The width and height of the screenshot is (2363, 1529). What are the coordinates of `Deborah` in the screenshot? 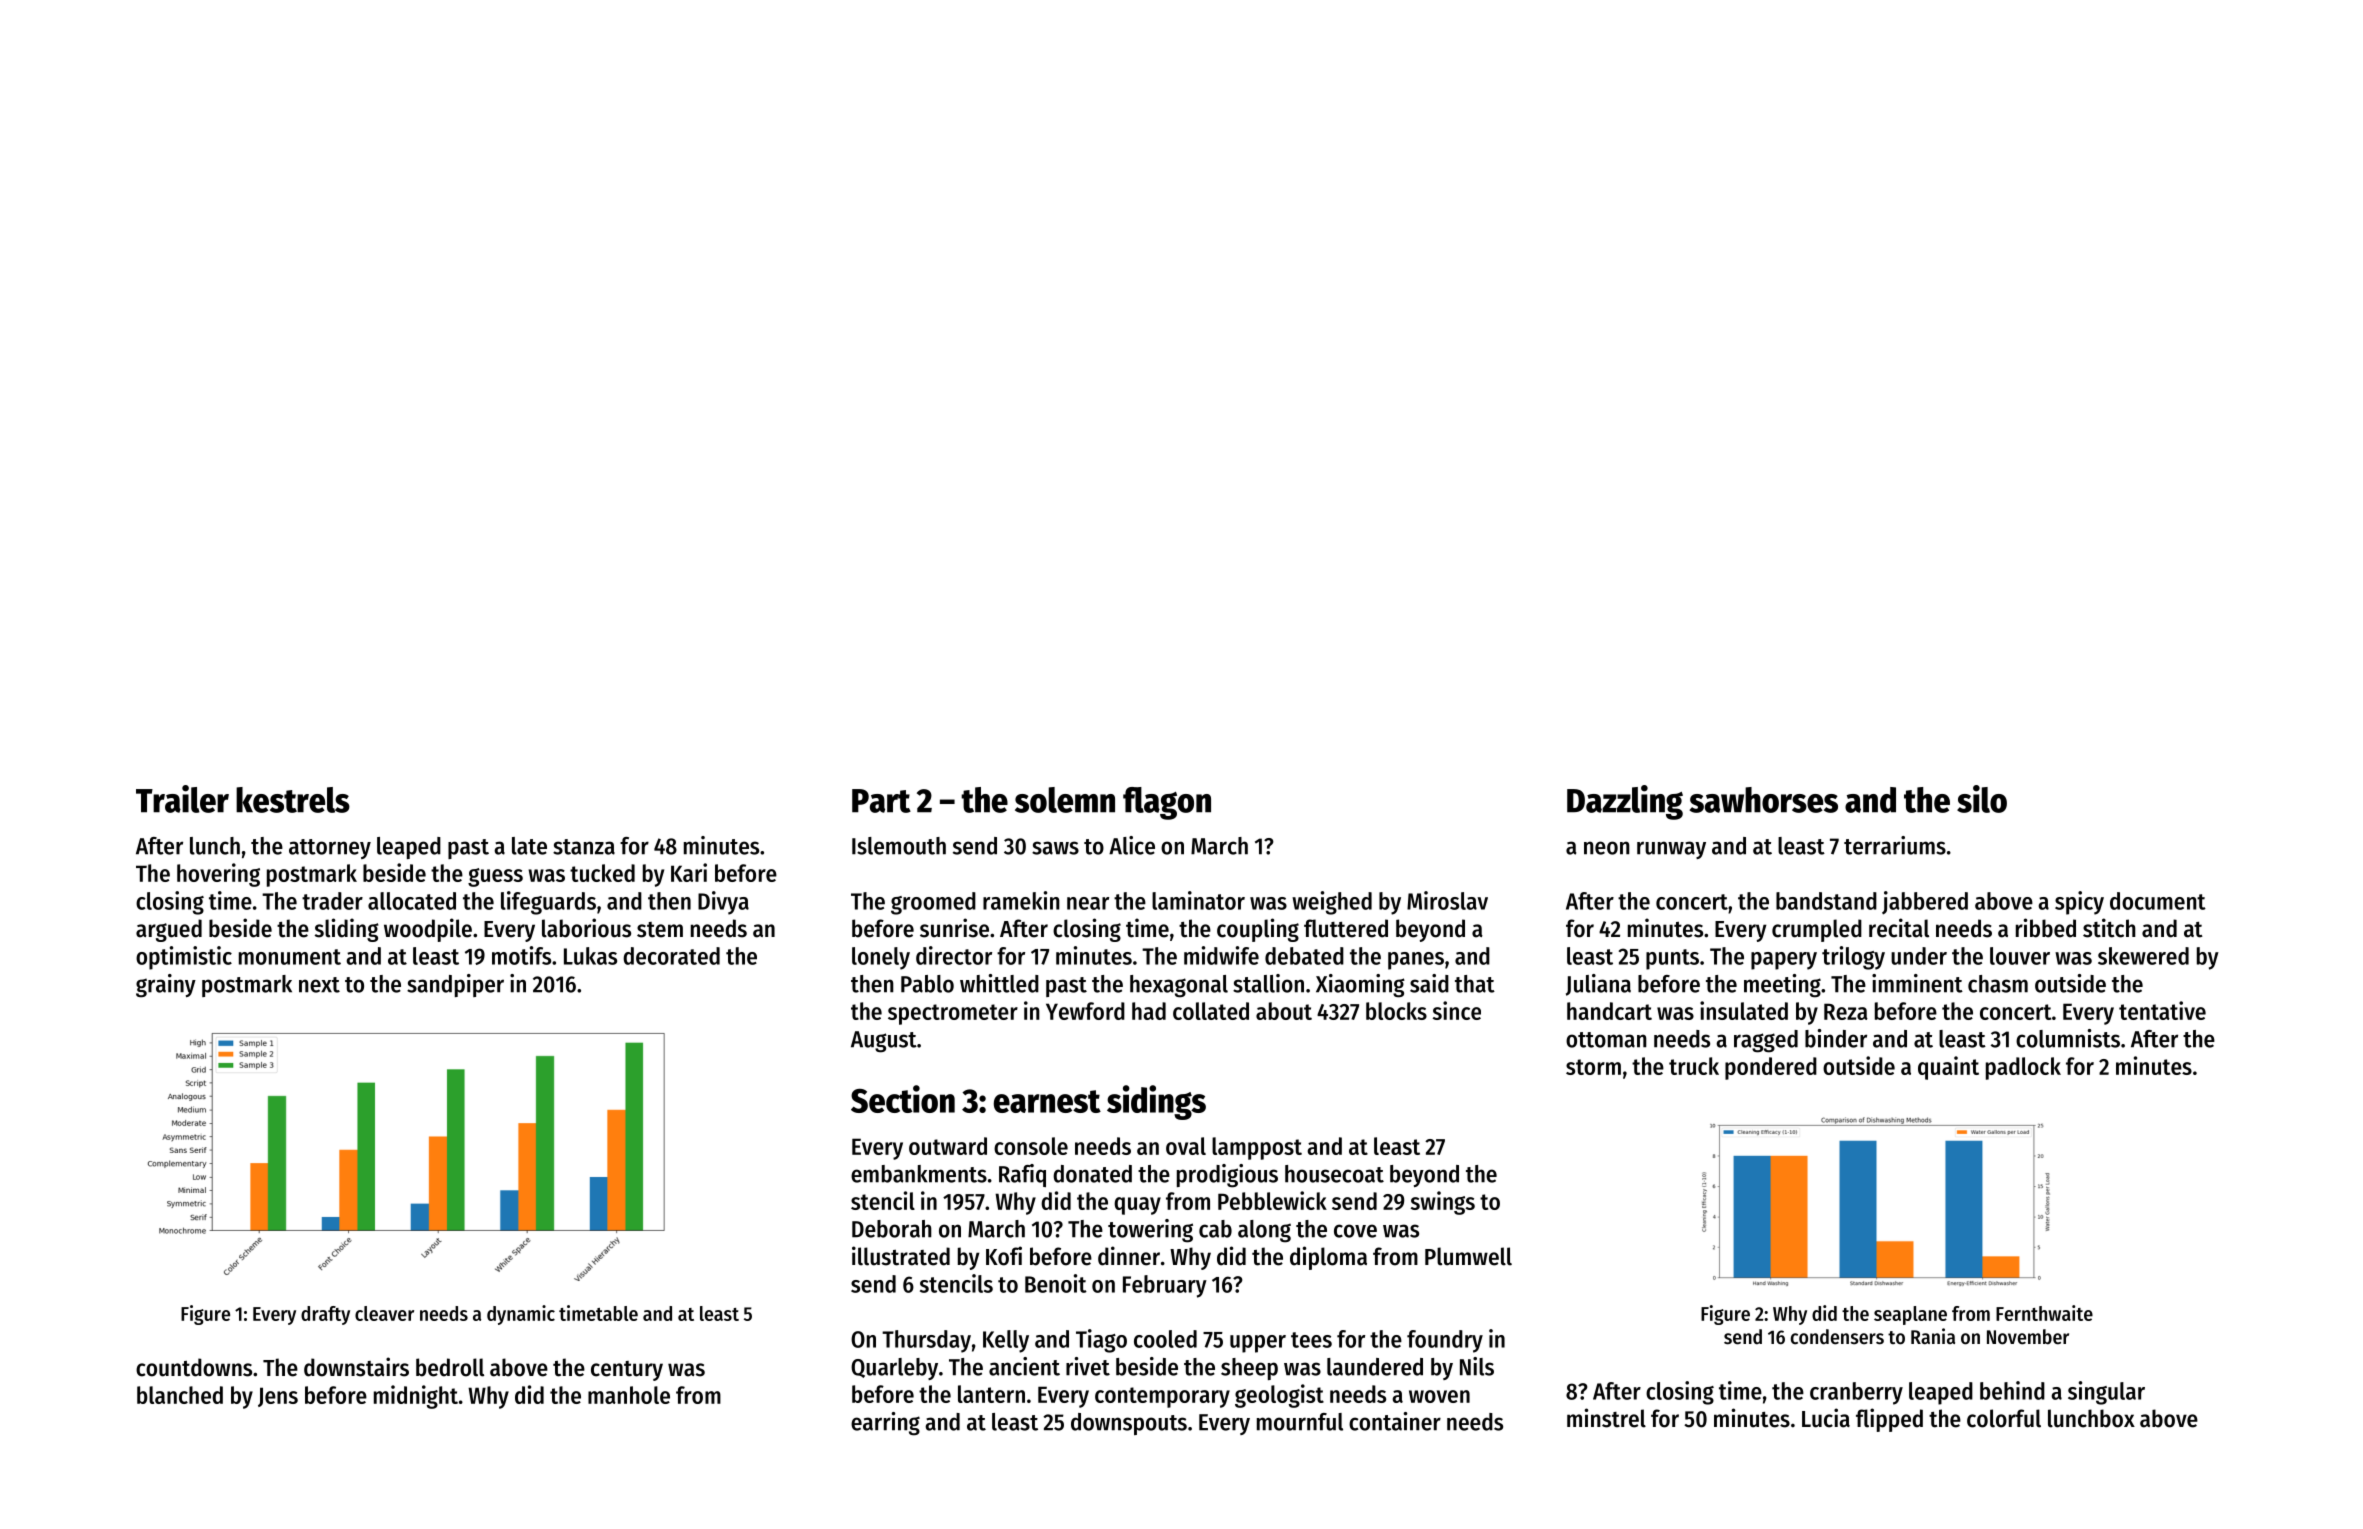 It's located at (892, 1229).
